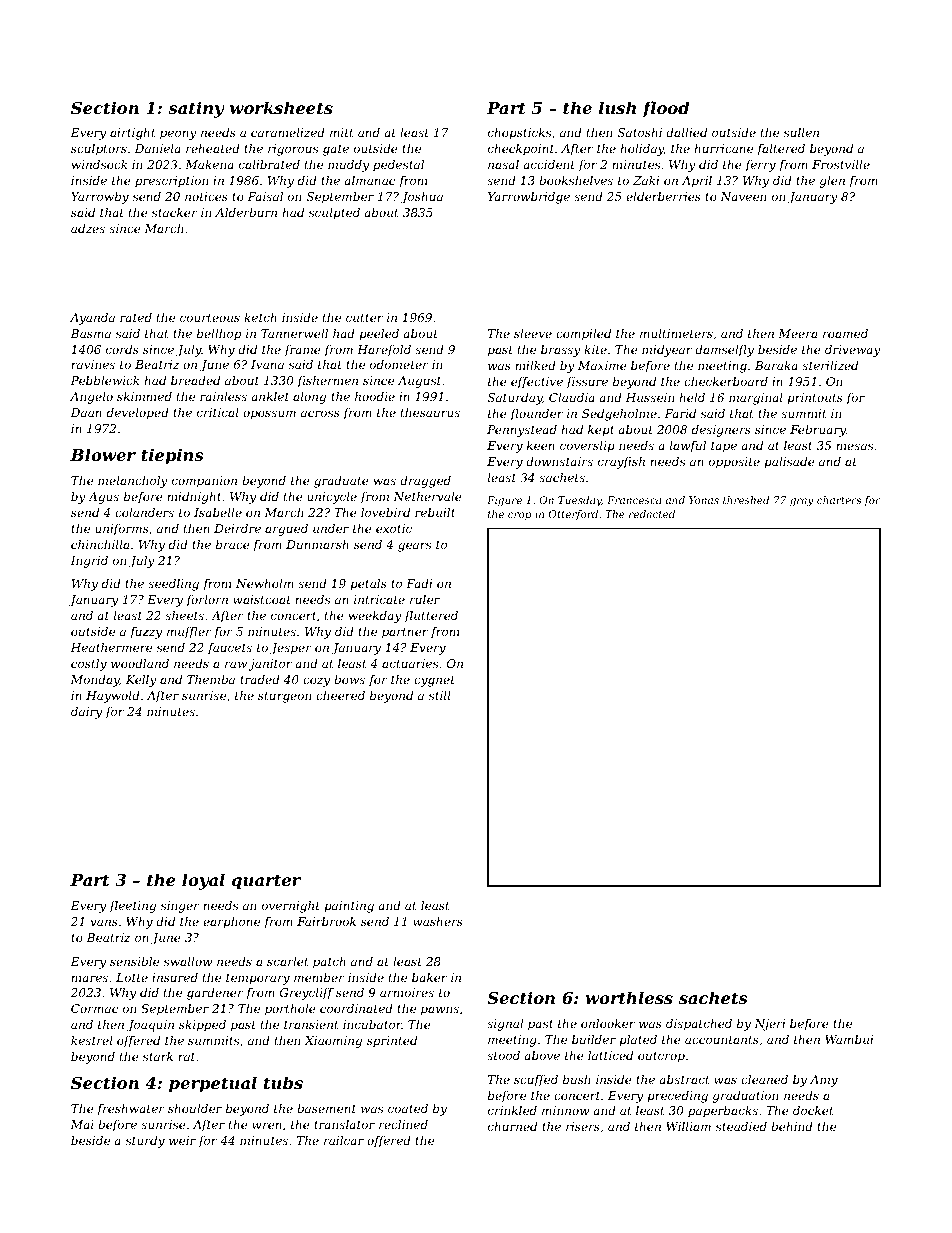 Image resolution: width=952 pixels, height=1233 pixels. What do you see at coordinates (82, 1124) in the screenshot?
I see `Mai` at bounding box center [82, 1124].
